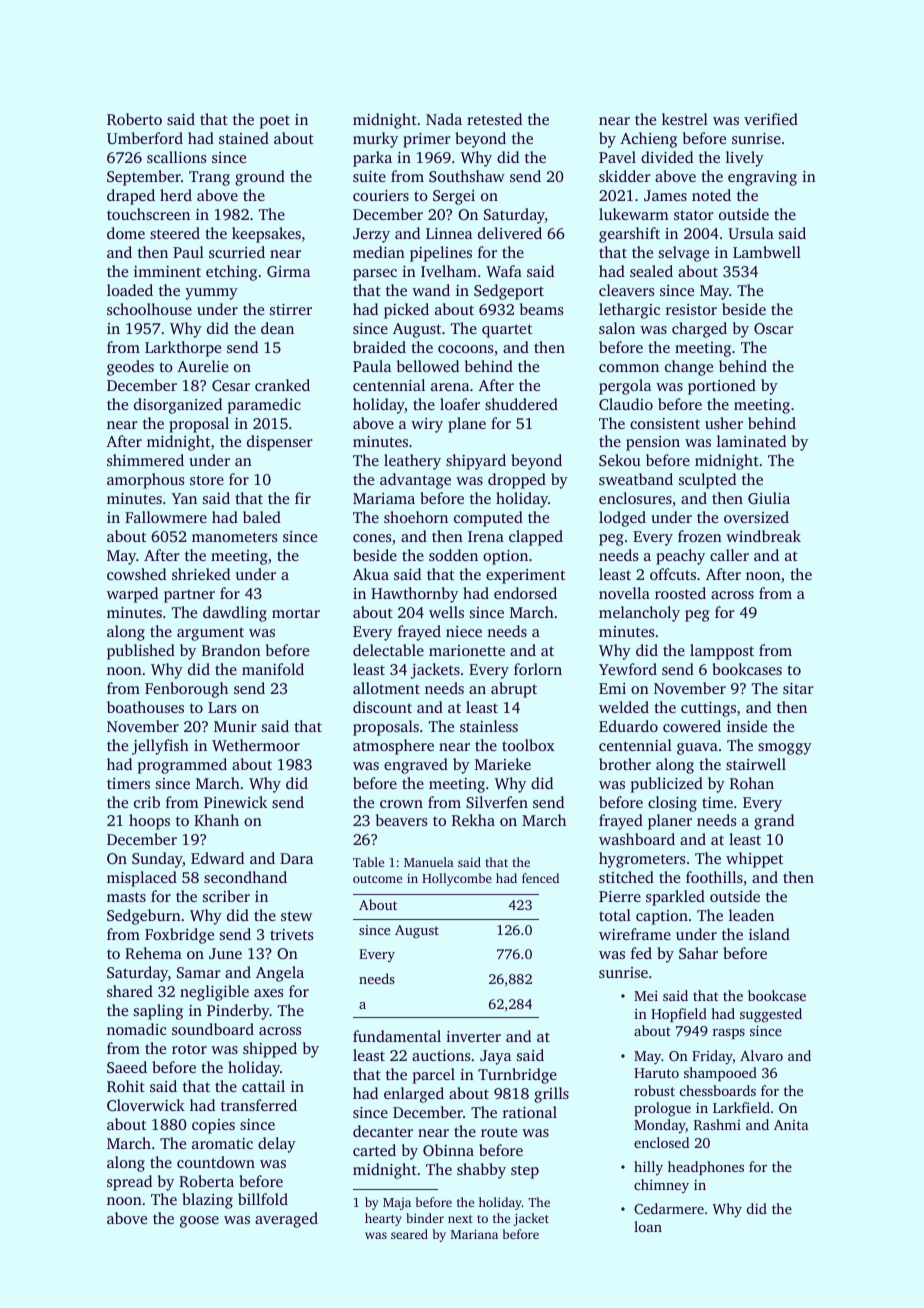 This page has height=1308, width=924. Describe the element at coordinates (199, 1222) in the page. I see `goose` at that location.
